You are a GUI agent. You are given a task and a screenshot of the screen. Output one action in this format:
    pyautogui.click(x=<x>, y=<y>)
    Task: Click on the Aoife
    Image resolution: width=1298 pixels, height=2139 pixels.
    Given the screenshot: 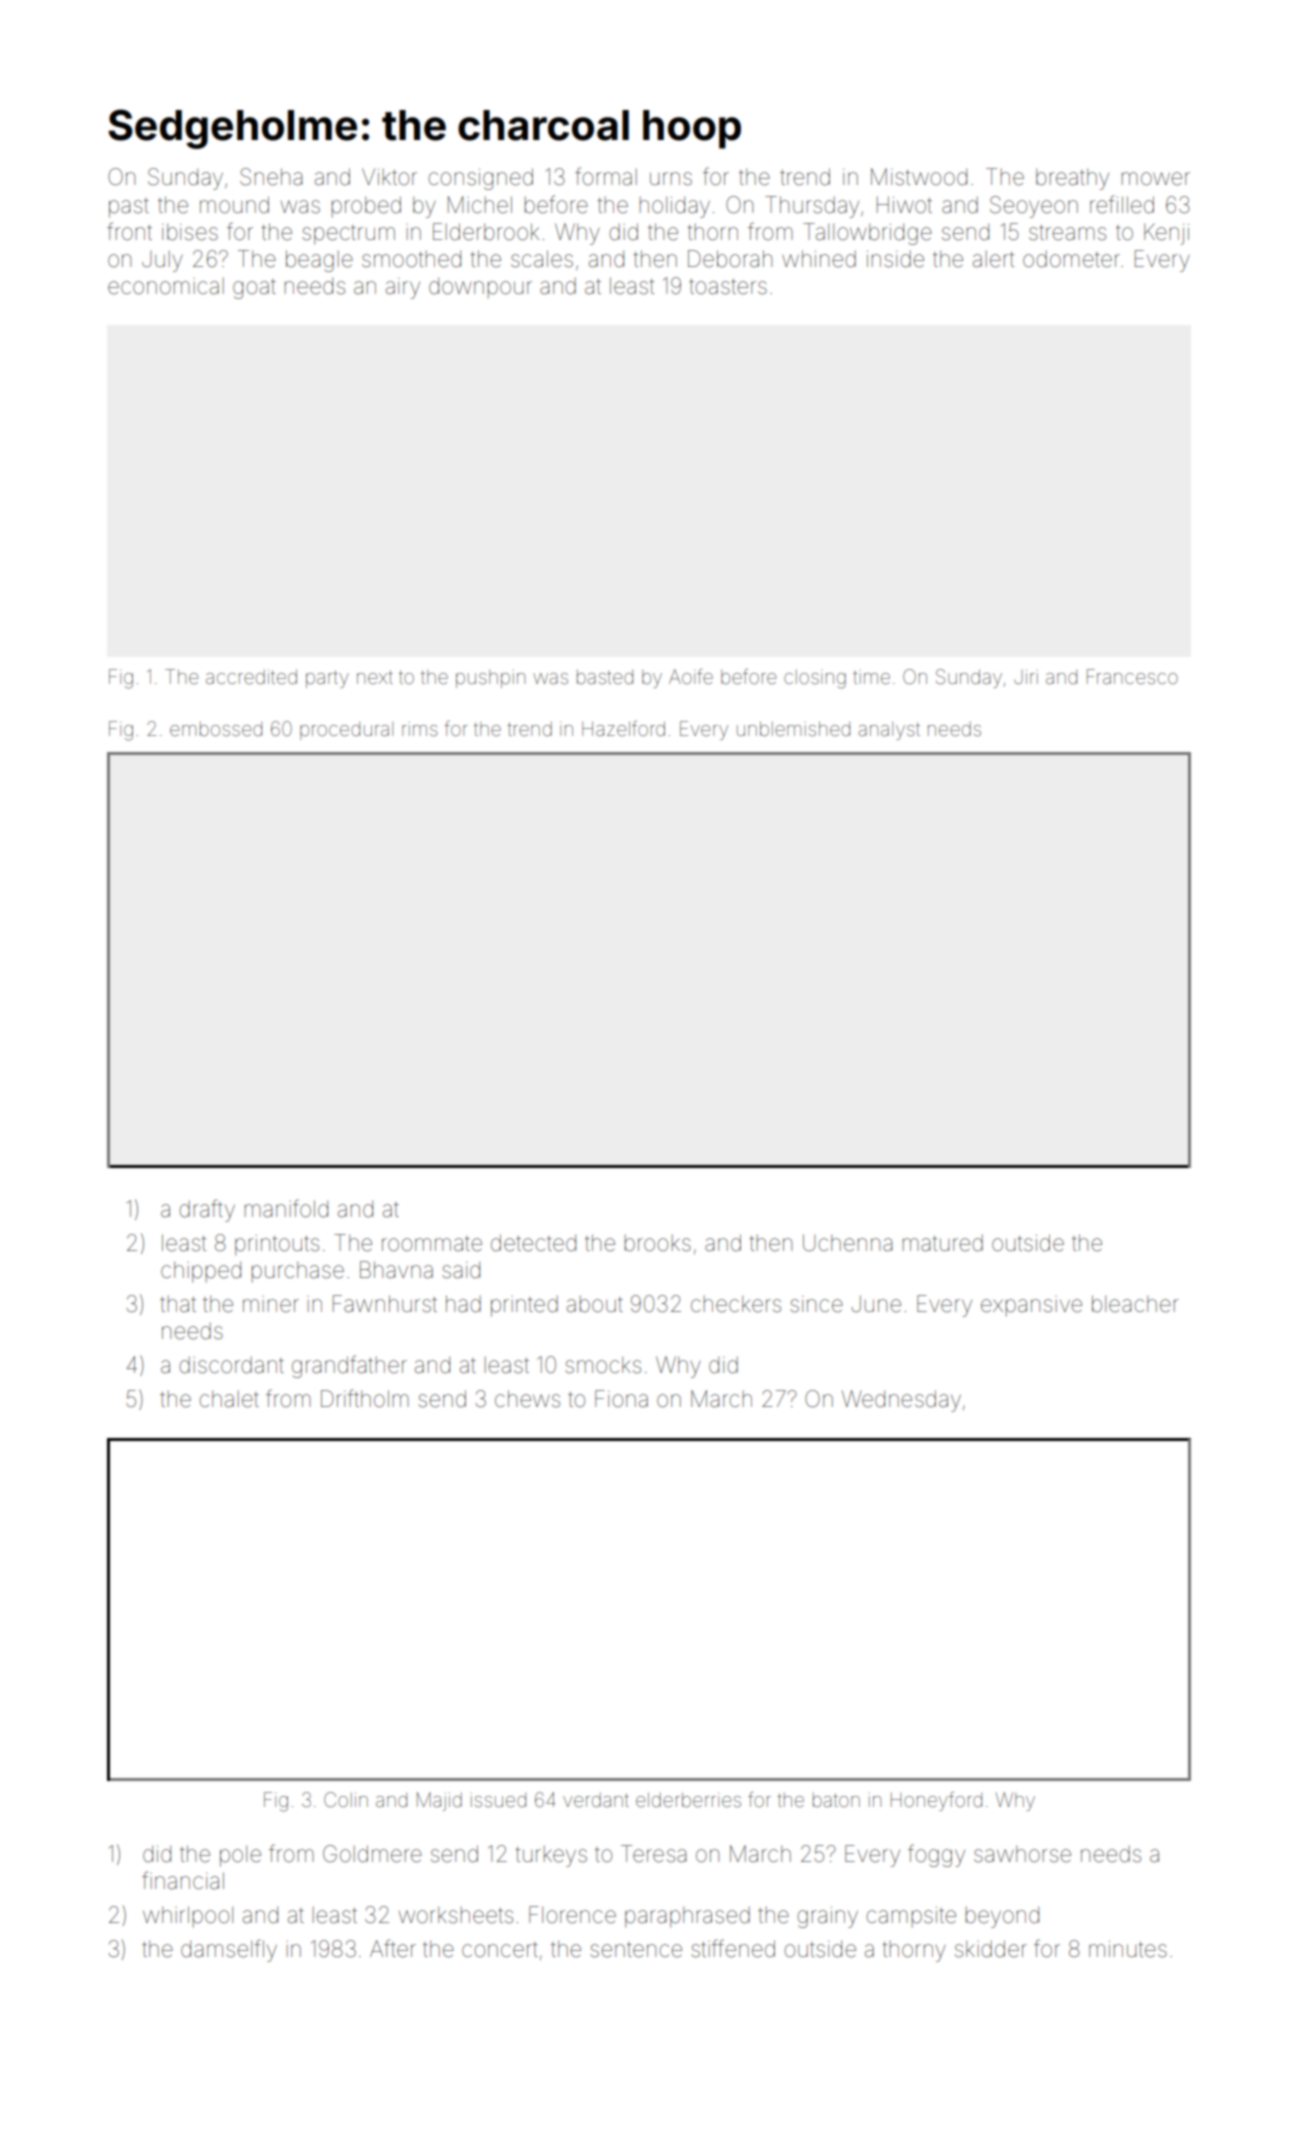 What is the action you would take?
    pyautogui.click(x=691, y=676)
